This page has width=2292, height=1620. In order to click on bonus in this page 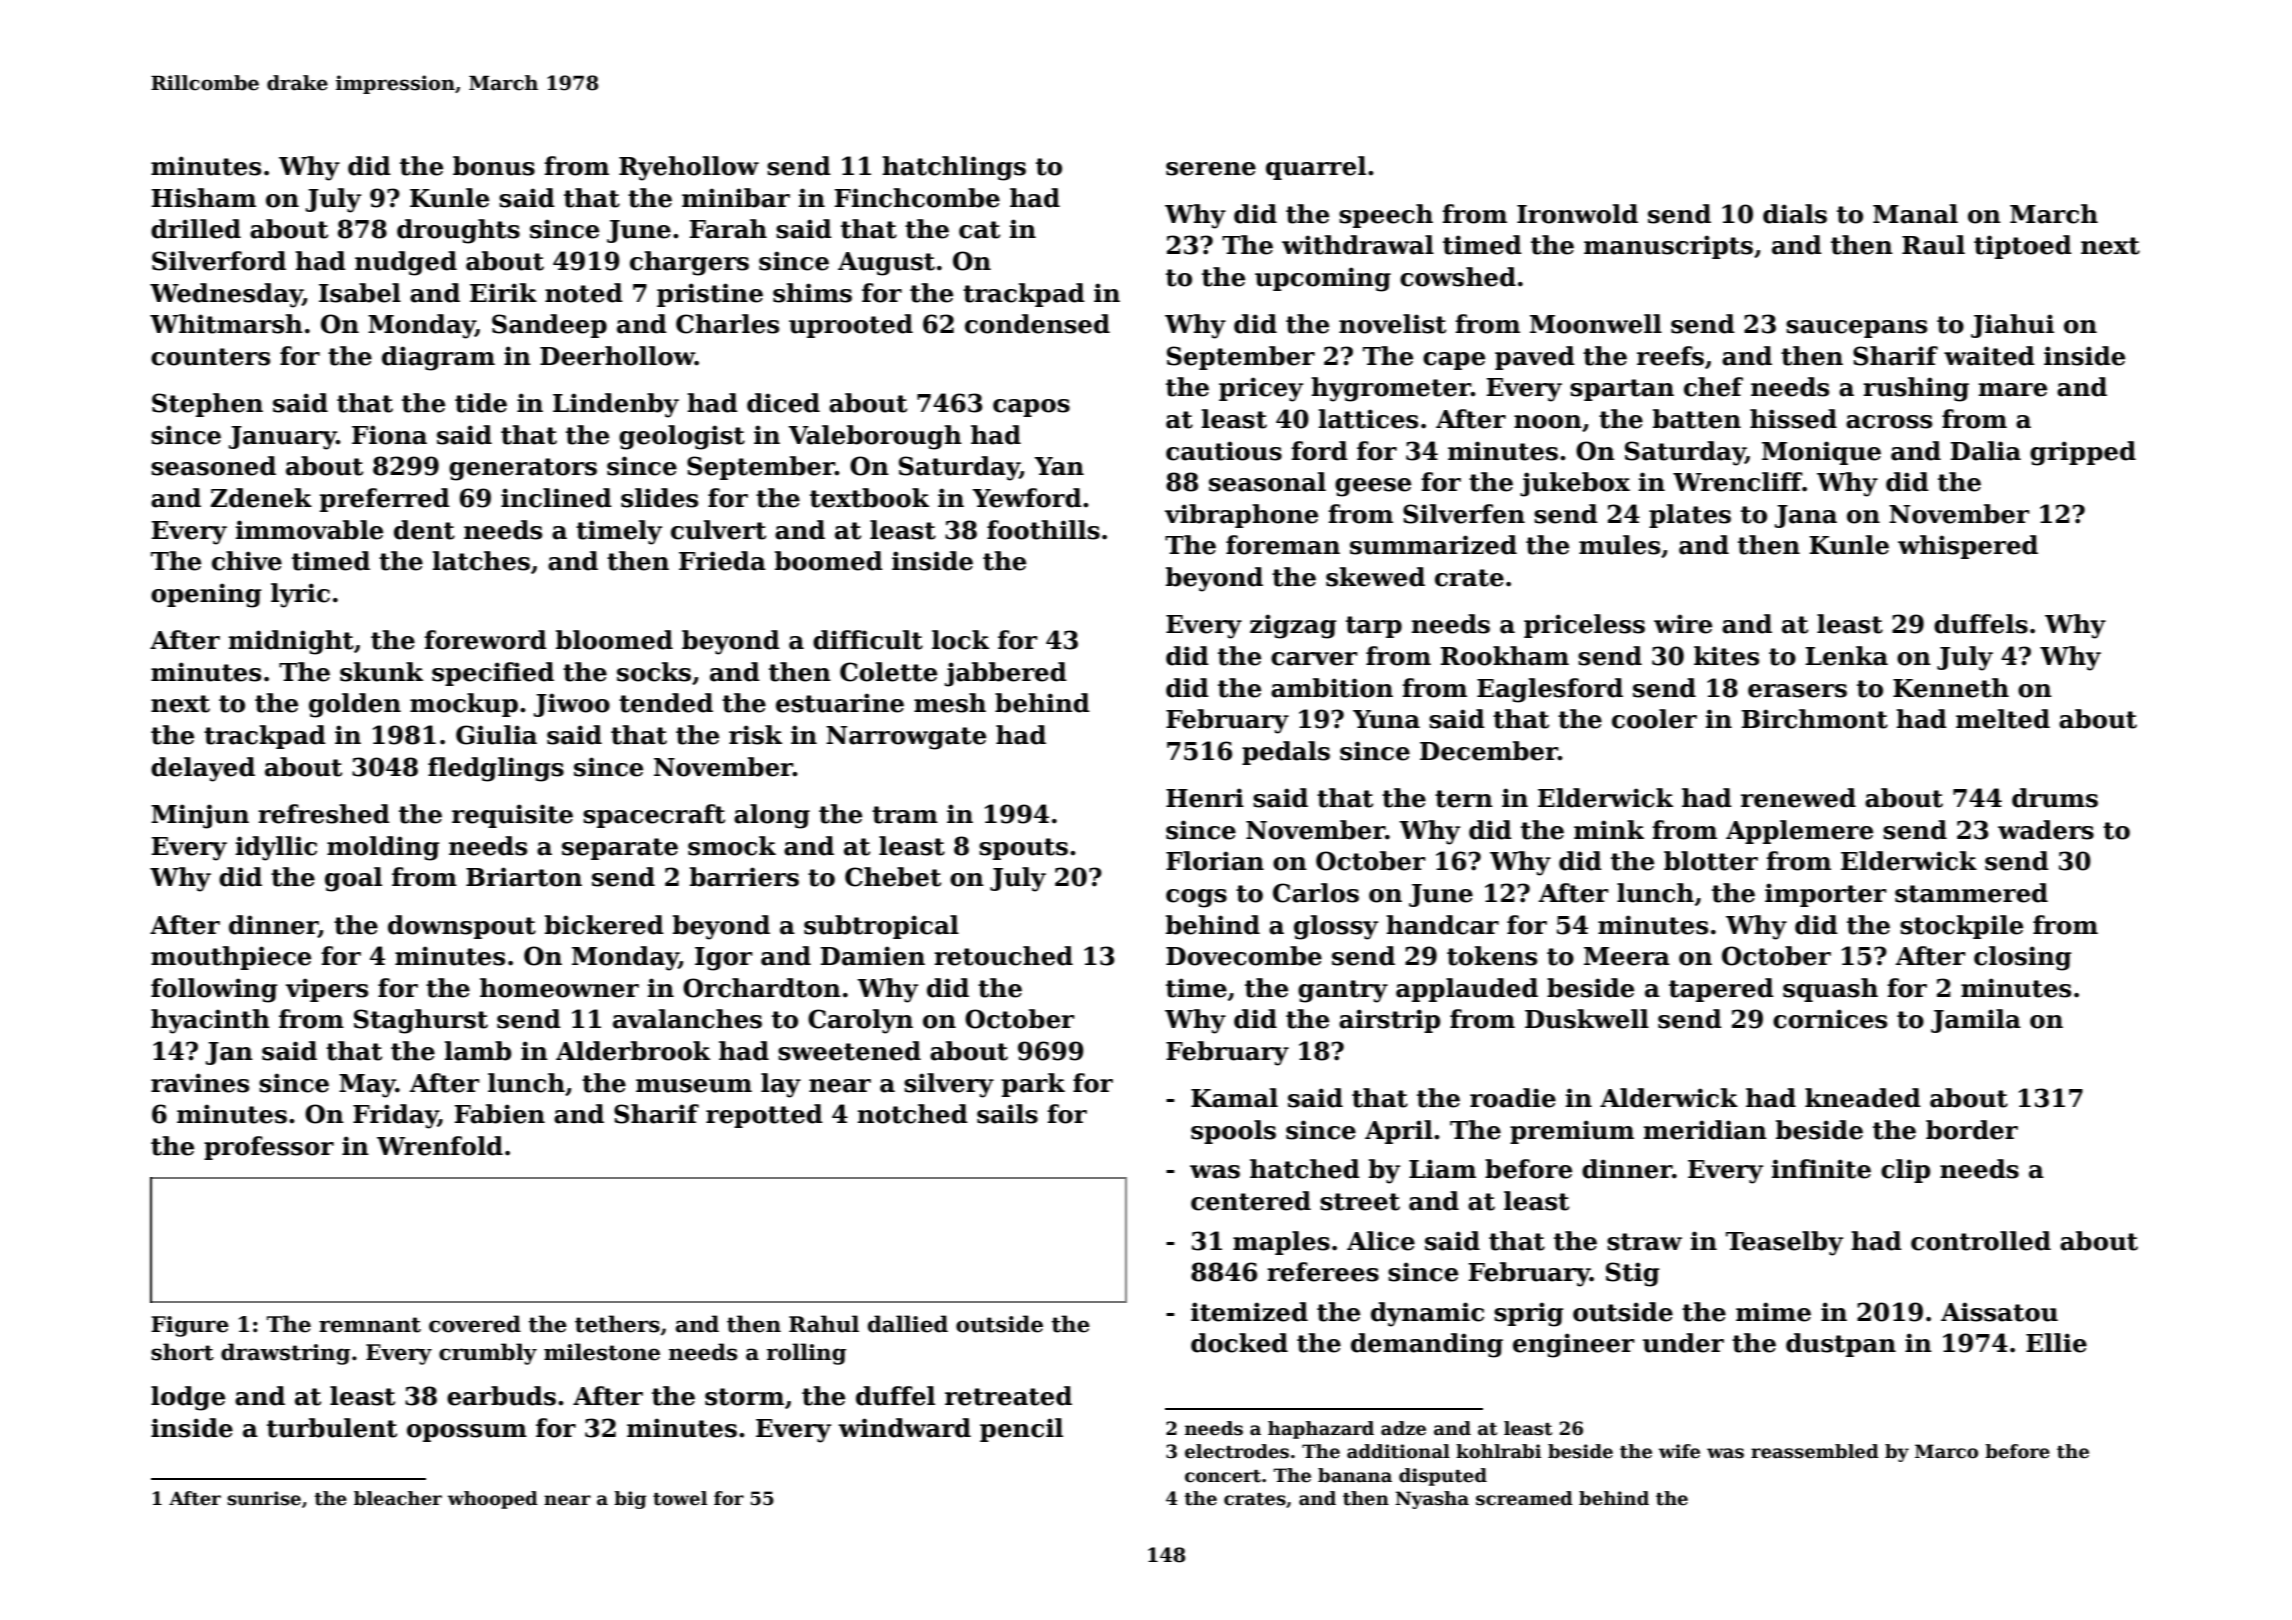, I will do `click(494, 166)`.
